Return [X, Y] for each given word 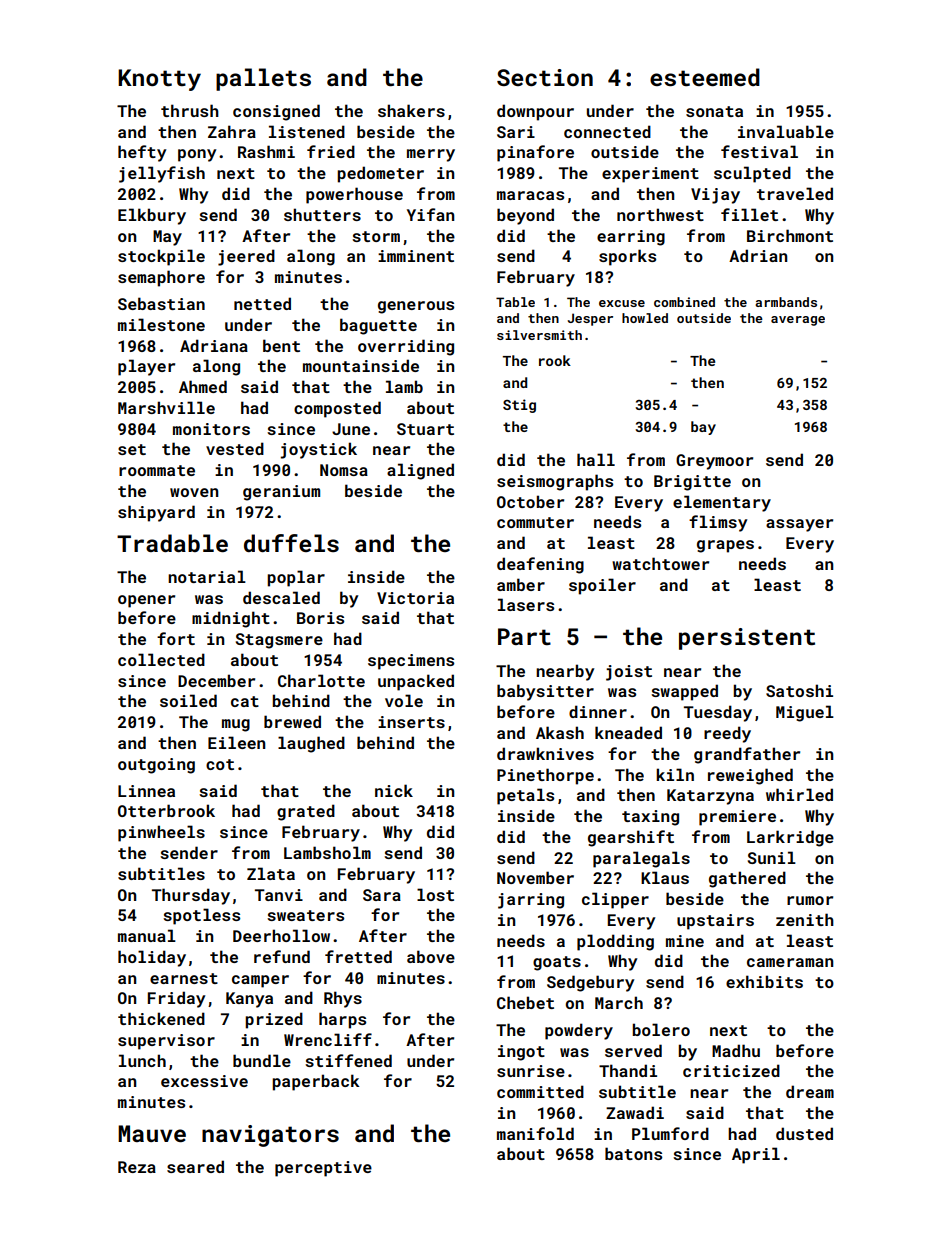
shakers [411, 110]
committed [540, 1091]
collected [161, 659]
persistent [747, 639]
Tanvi [279, 895]
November [535, 877]
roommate [157, 470]
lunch [142, 1060]
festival [759, 151]
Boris [320, 618]
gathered [747, 879]
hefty [142, 153]
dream [810, 1091]
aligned [420, 471]
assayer [799, 525]
